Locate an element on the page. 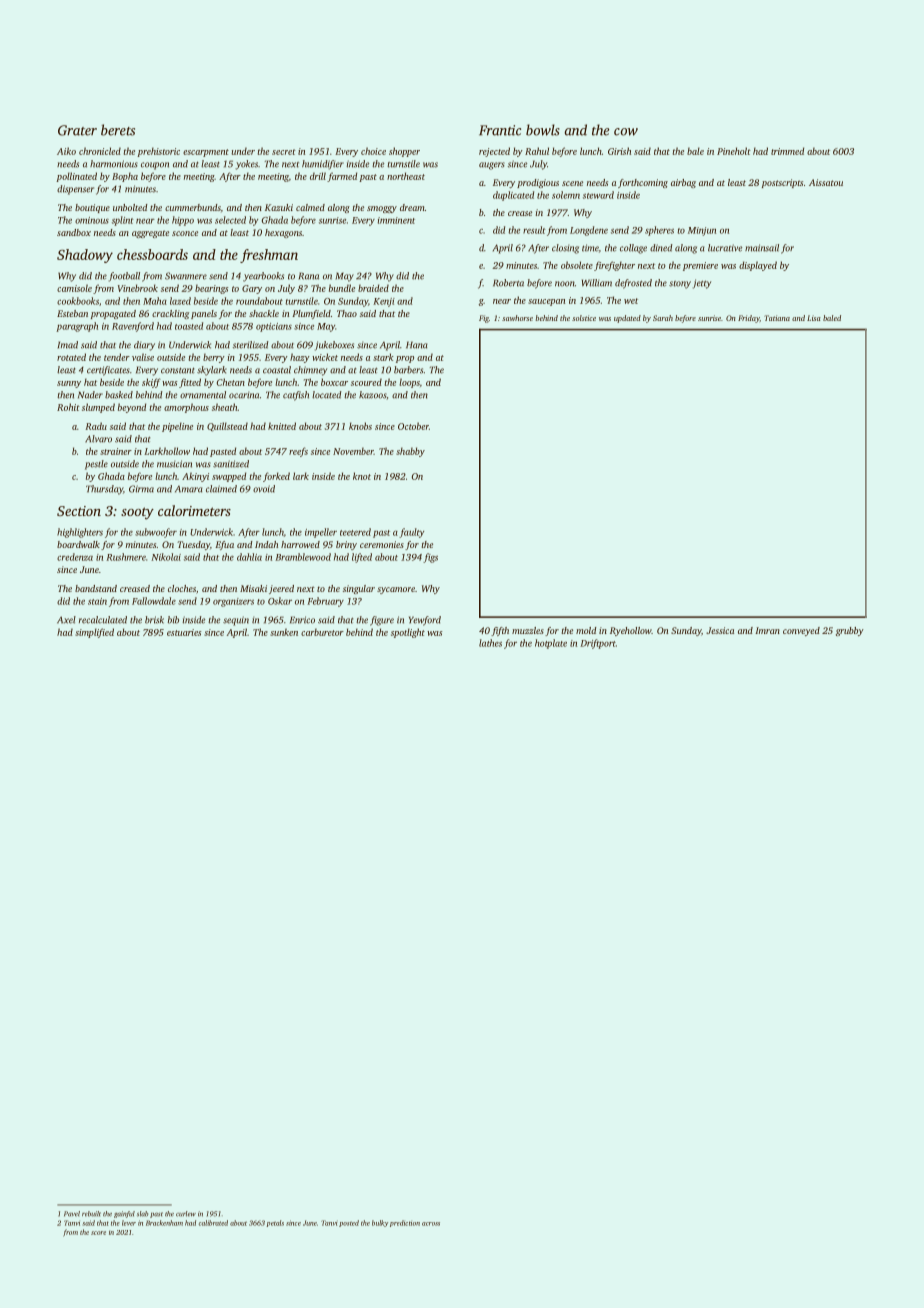 This image has width=924, height=1308. bulky is located at coordinates (380, 1223).
